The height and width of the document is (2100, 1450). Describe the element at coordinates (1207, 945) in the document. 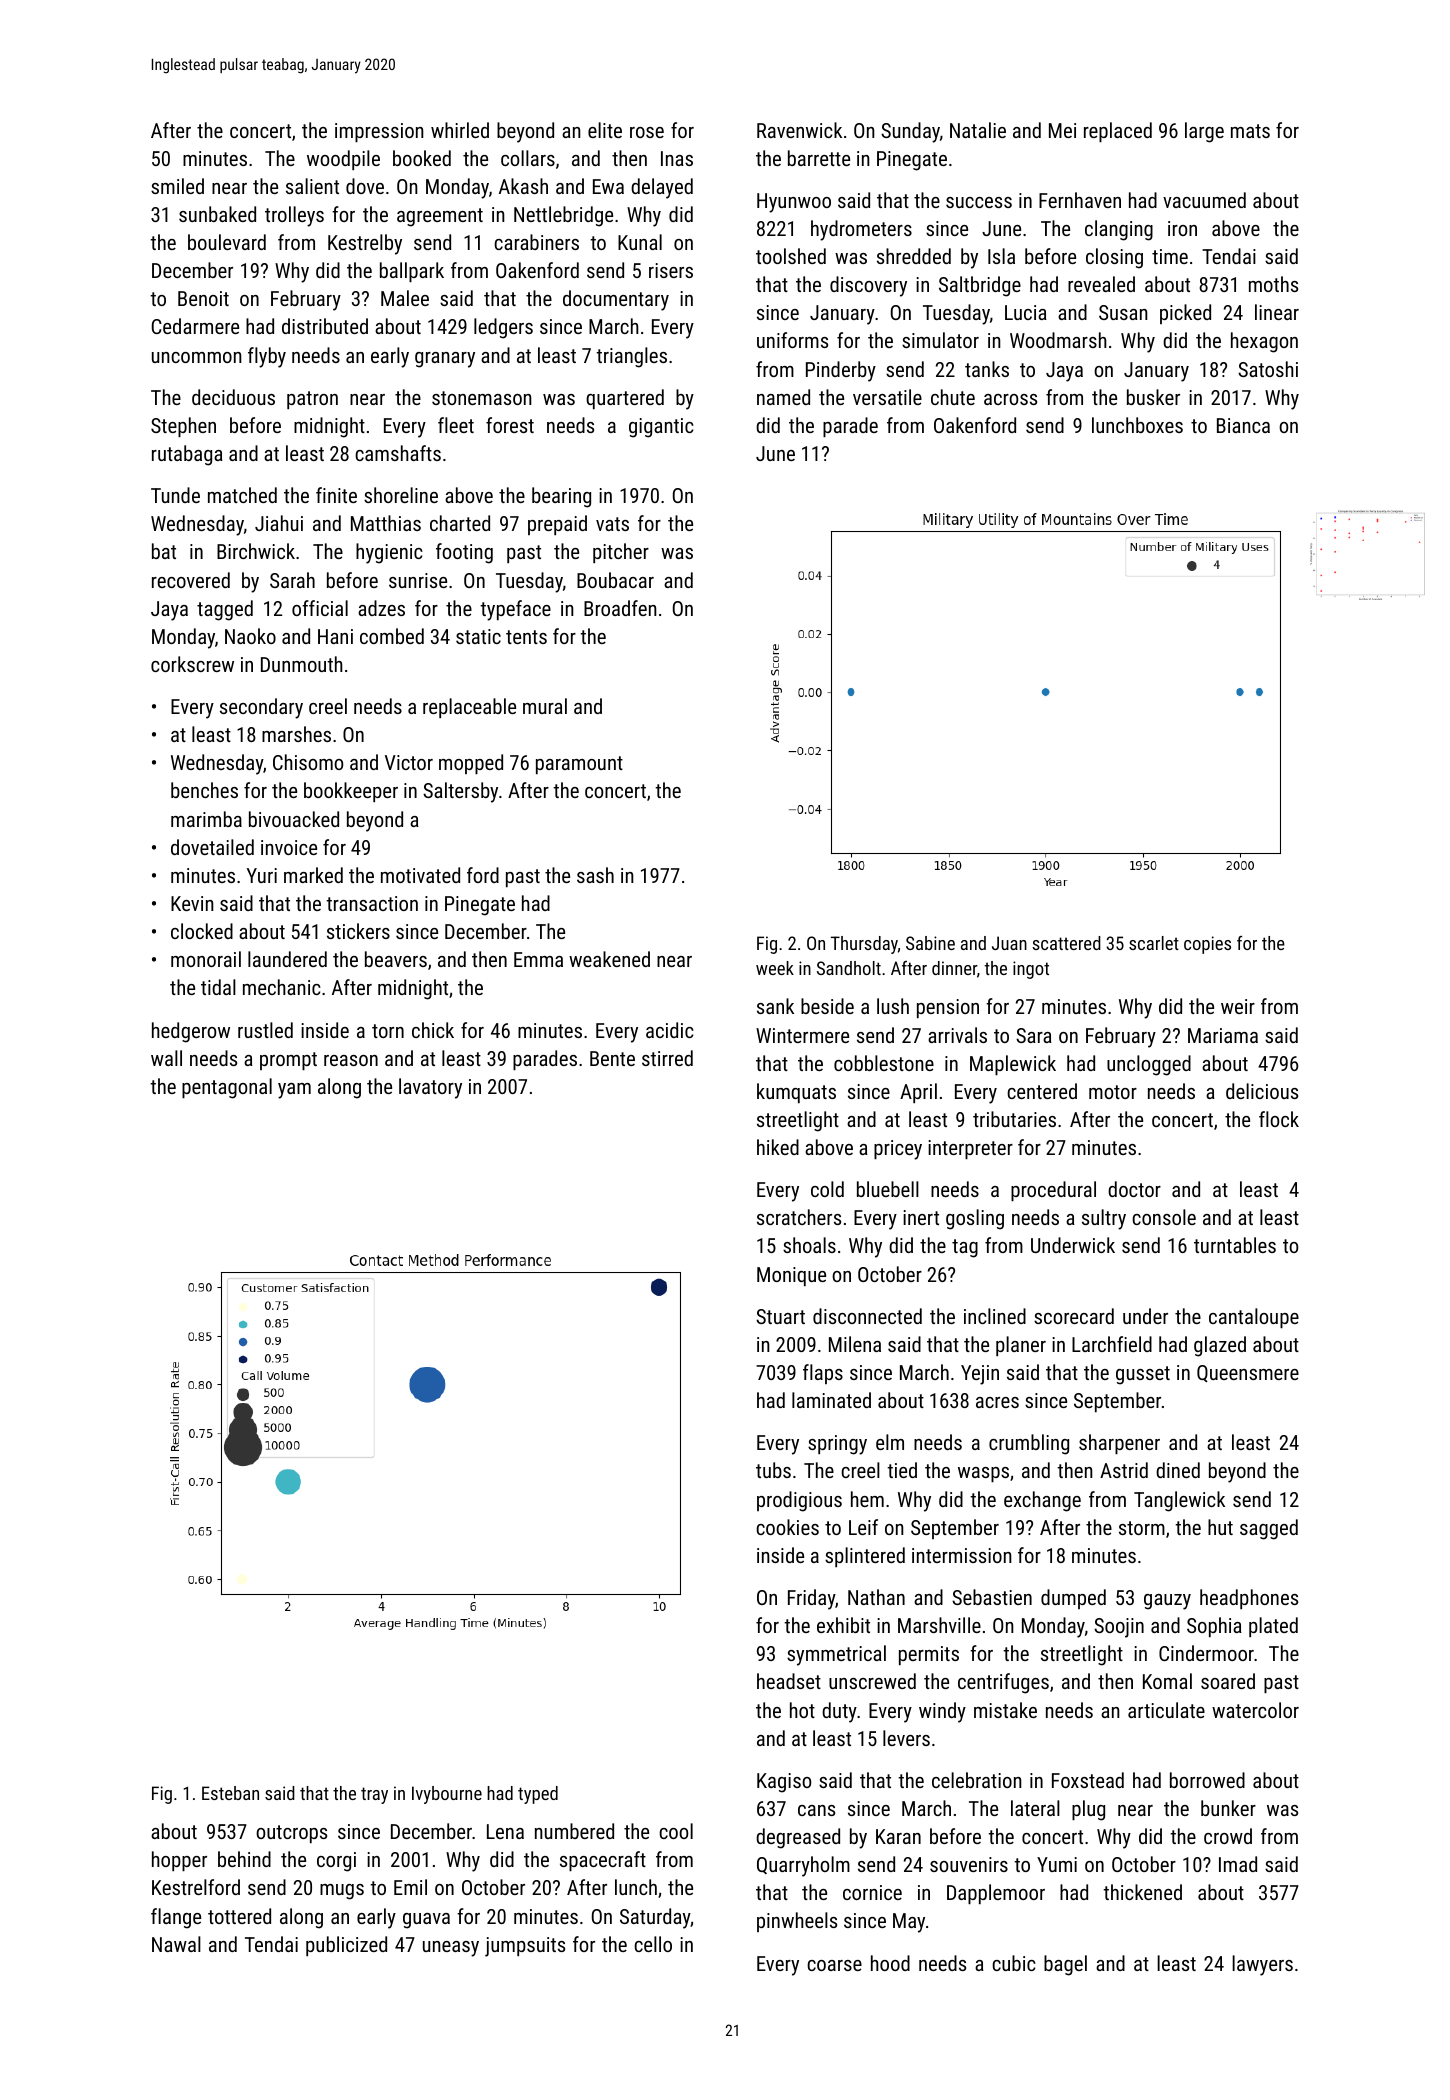

I see `copies` at that location.
